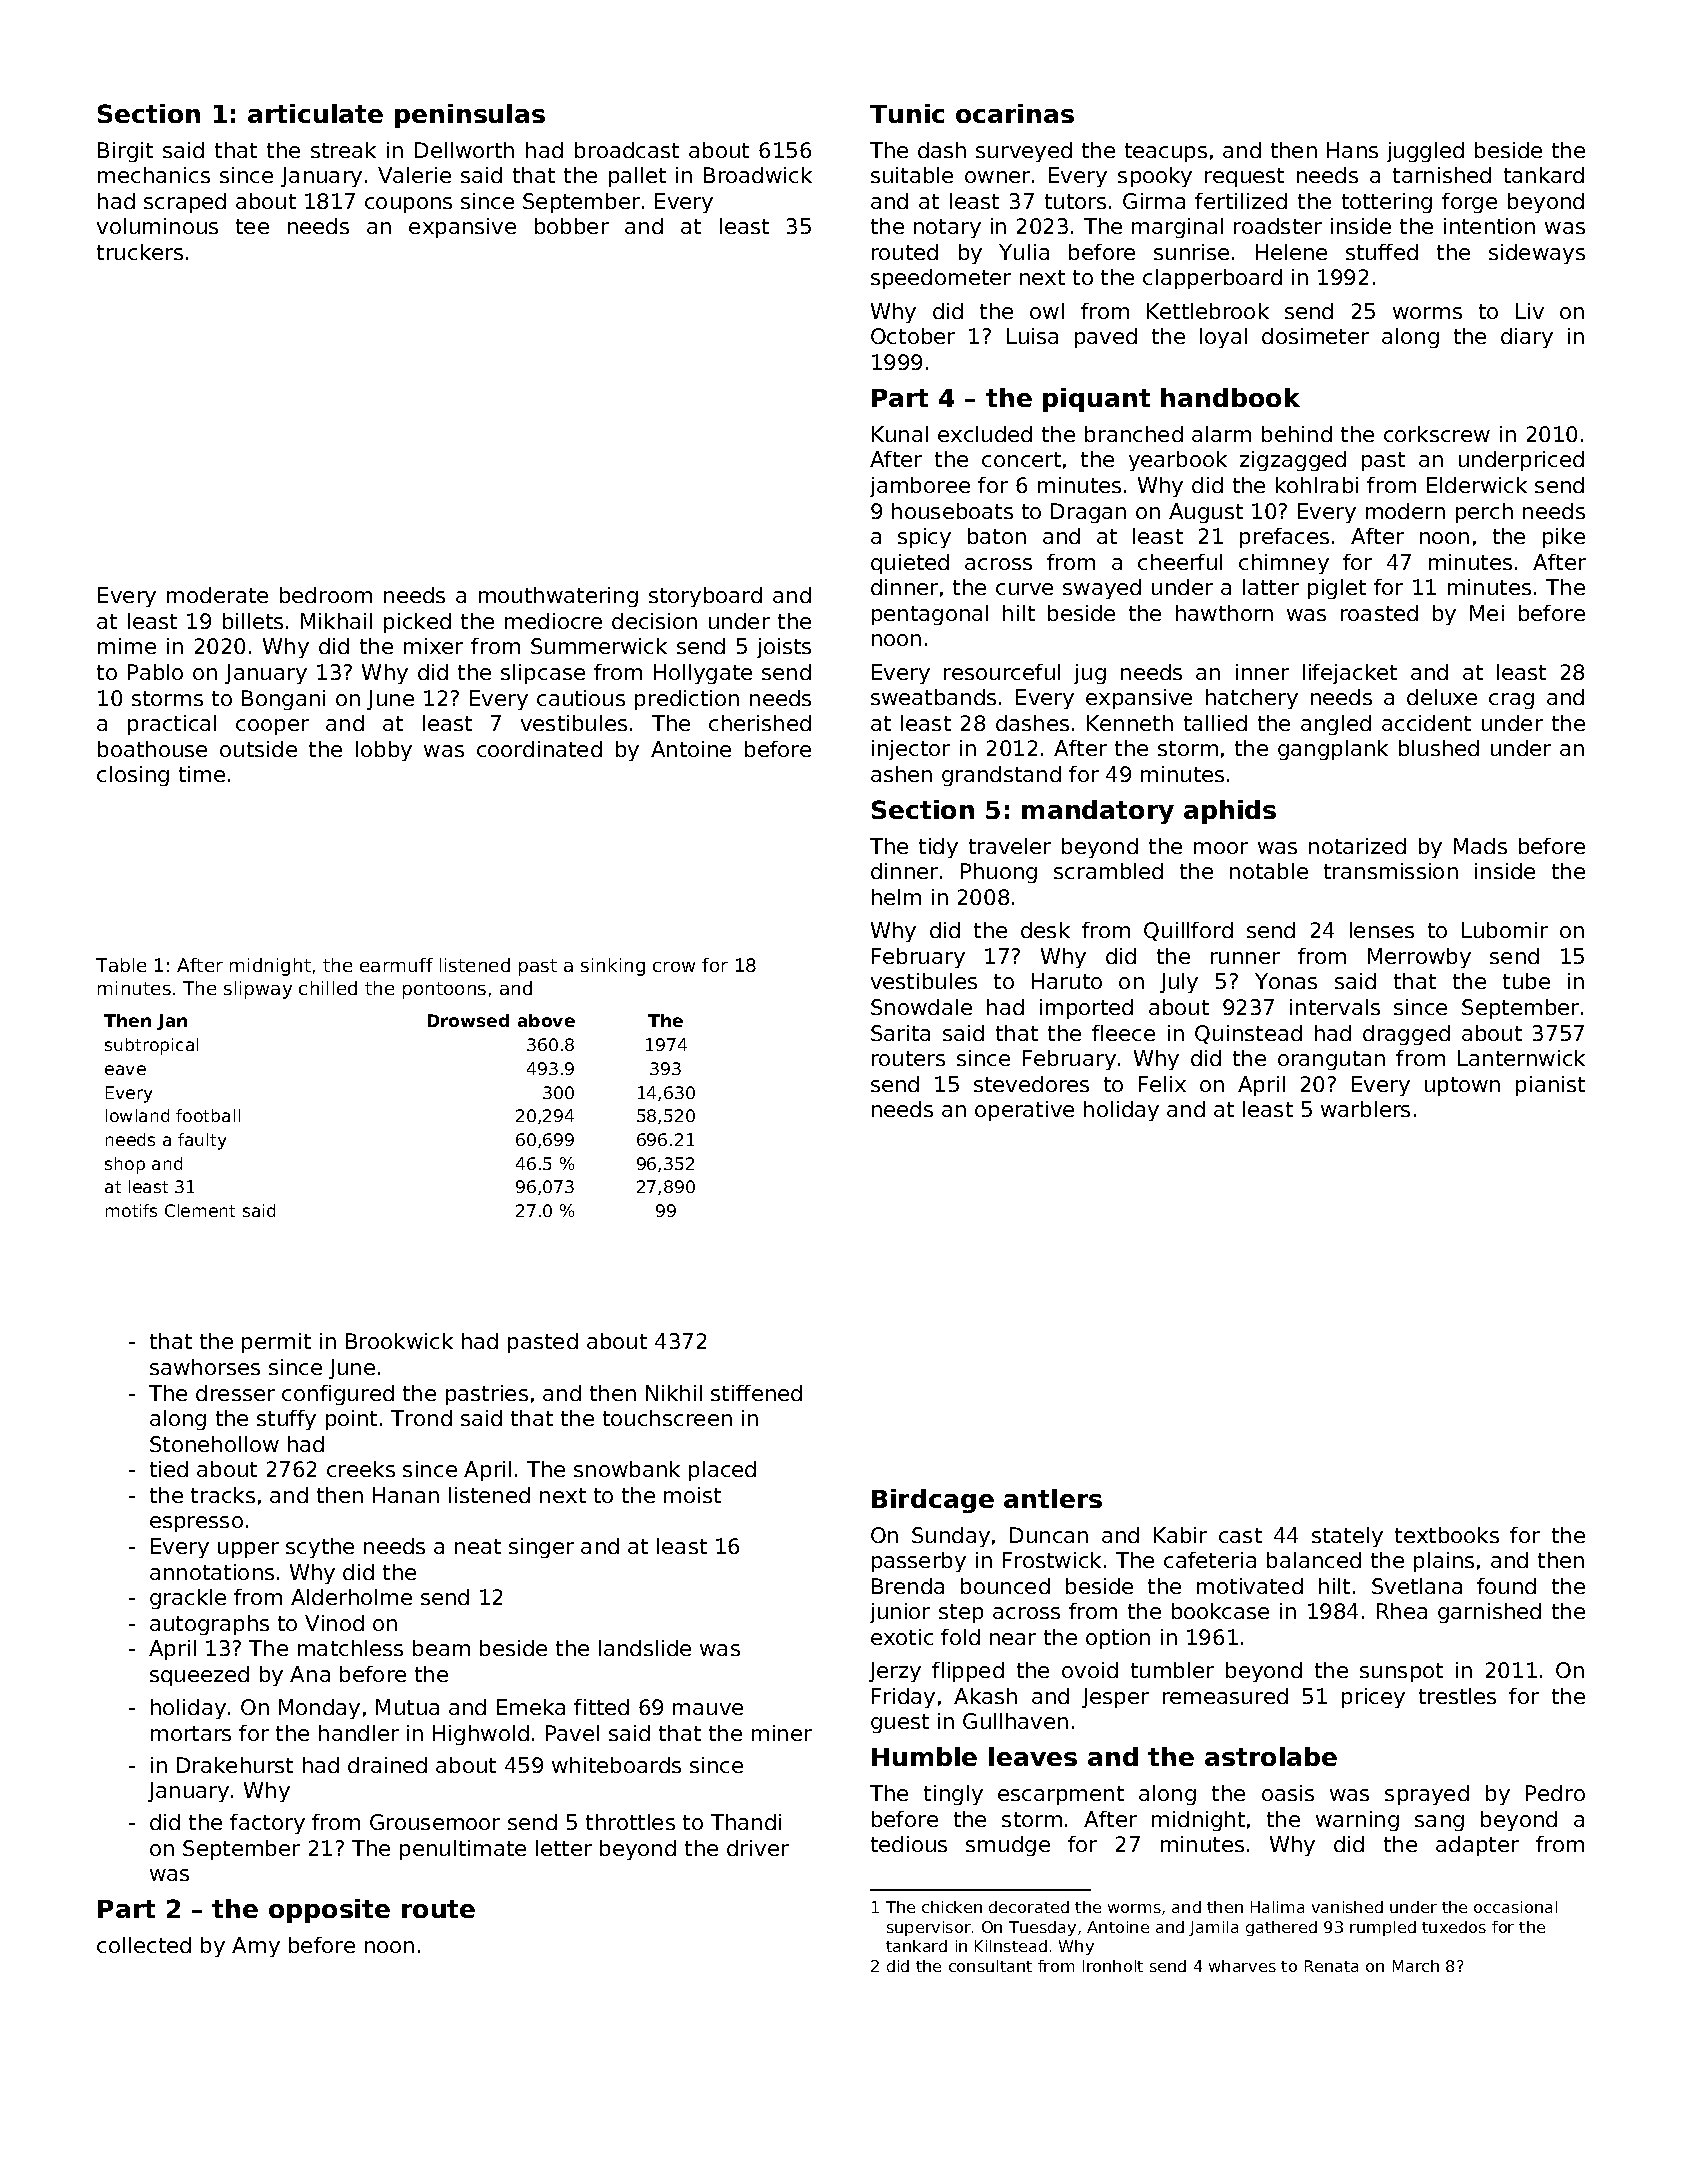 This image has width=1683, height=2178. Describe the element at coordinates (205, 1367) in the image. I see `sawhorses` at that location.
